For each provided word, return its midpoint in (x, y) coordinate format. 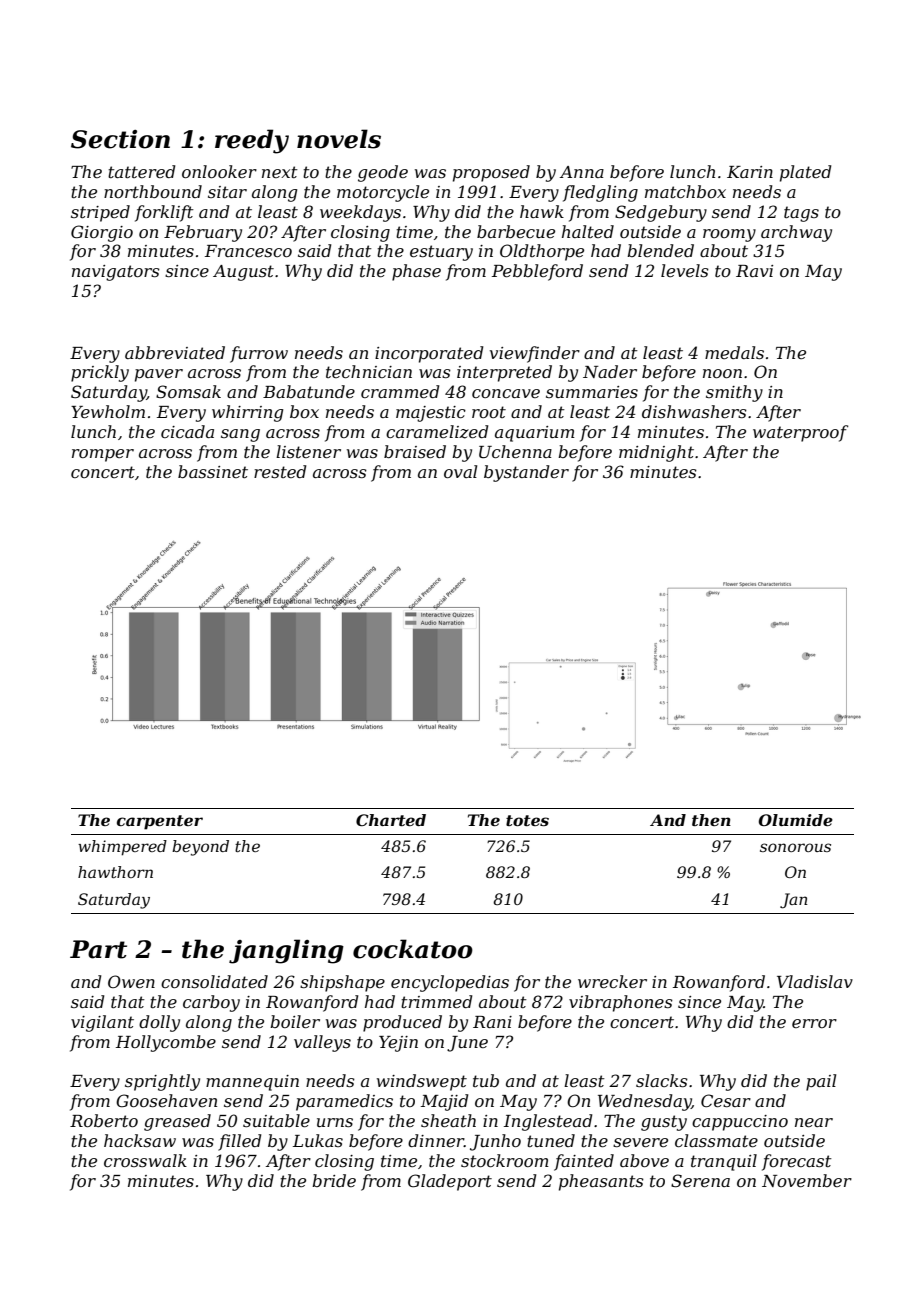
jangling (286, 951)
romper (103, 455)
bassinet (213, 471)
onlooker (219, 171)
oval (460, 471)
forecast (797, 1162)
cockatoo (413, 949)
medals (734, 352)
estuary (441, 253)
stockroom (505, 1160)
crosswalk (145, 1160)
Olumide (796, 820)
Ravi (754, 271)
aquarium (535, 434)
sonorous (795, 847)
